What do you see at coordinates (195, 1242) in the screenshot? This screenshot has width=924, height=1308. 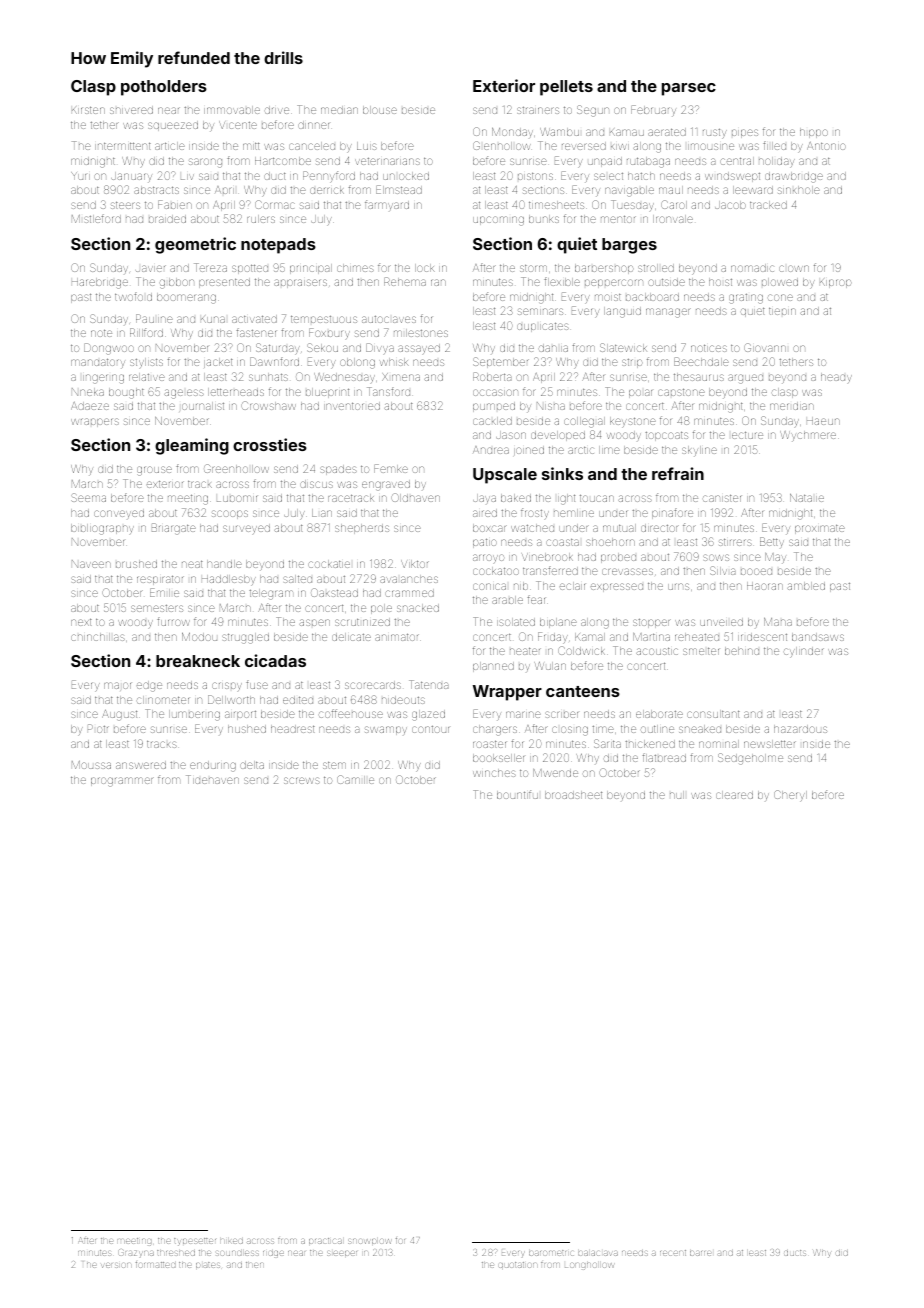 I see `typesetter` at bounding box center [195, 1242].
